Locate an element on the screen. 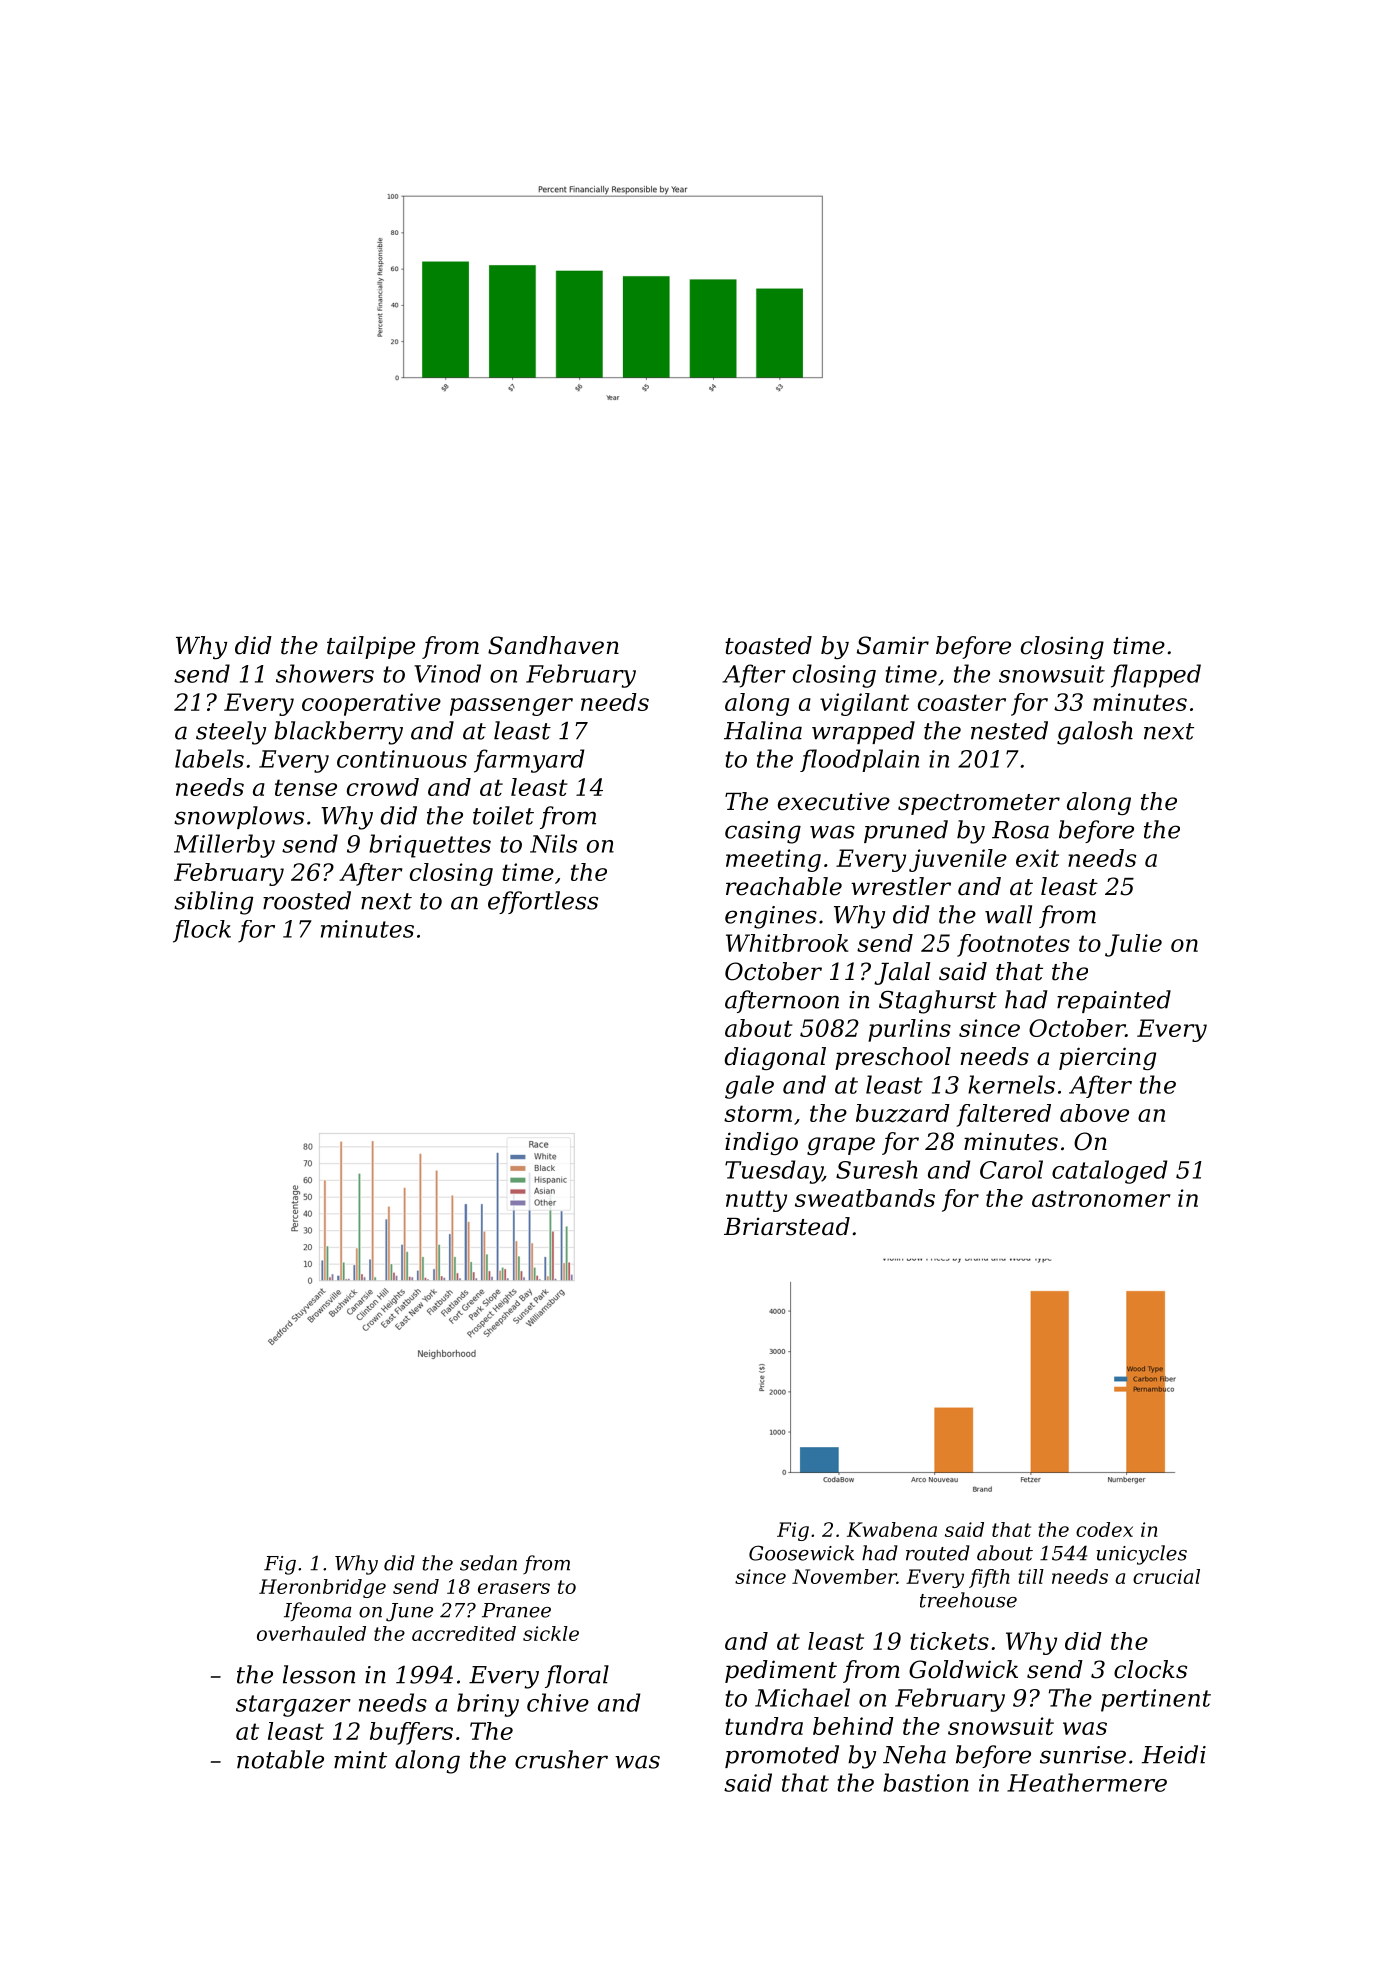 This screenshot has height=1969, width=1386. notable is located at coordinates (280, 1759).
